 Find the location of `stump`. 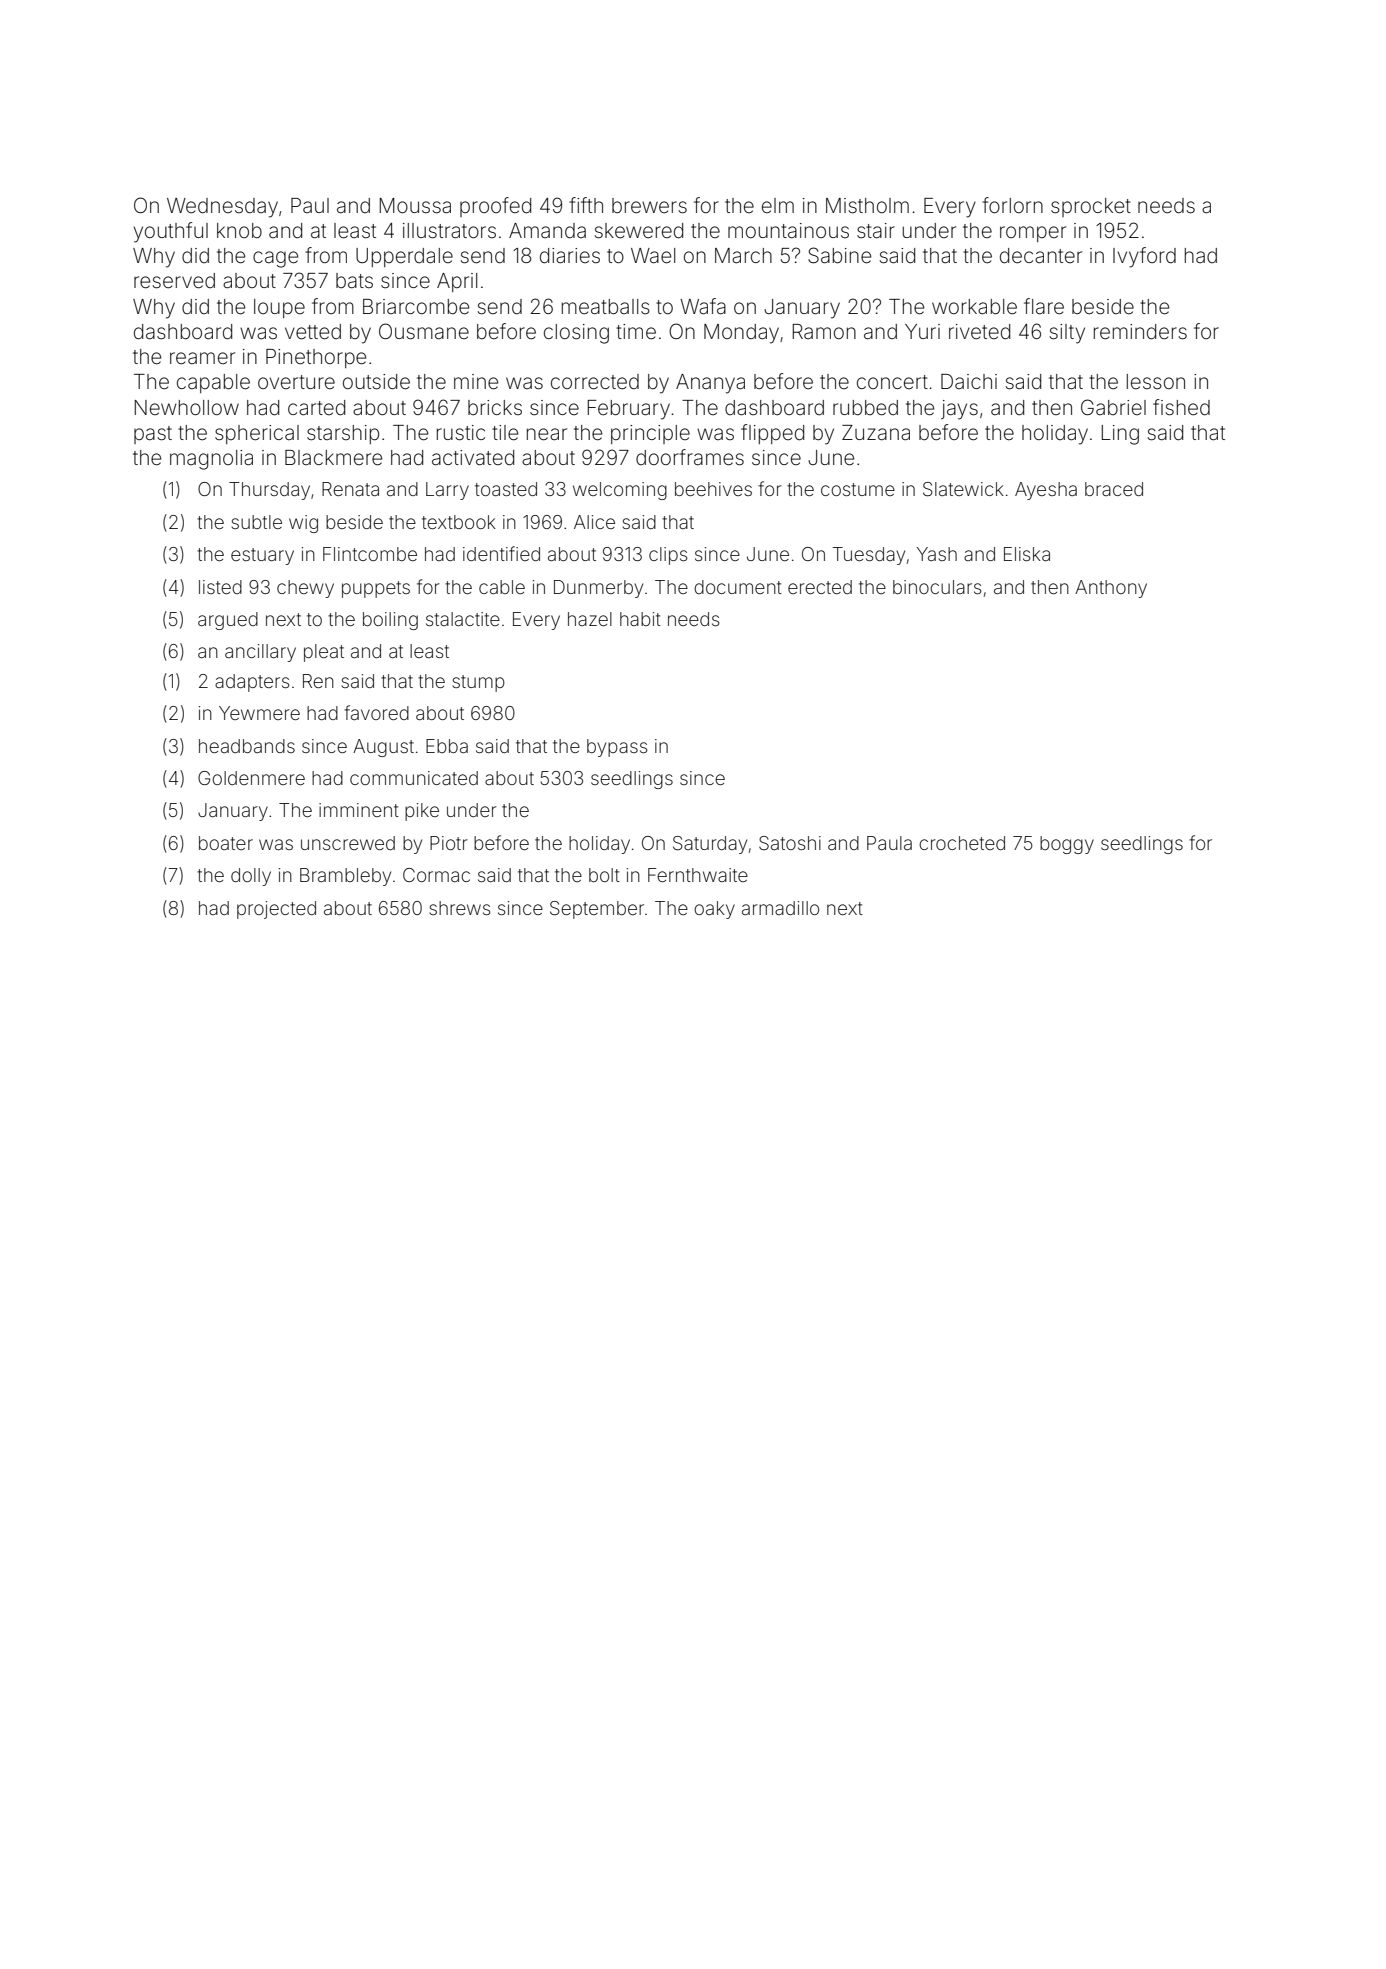

stump is located at coordinates (479, 683).
